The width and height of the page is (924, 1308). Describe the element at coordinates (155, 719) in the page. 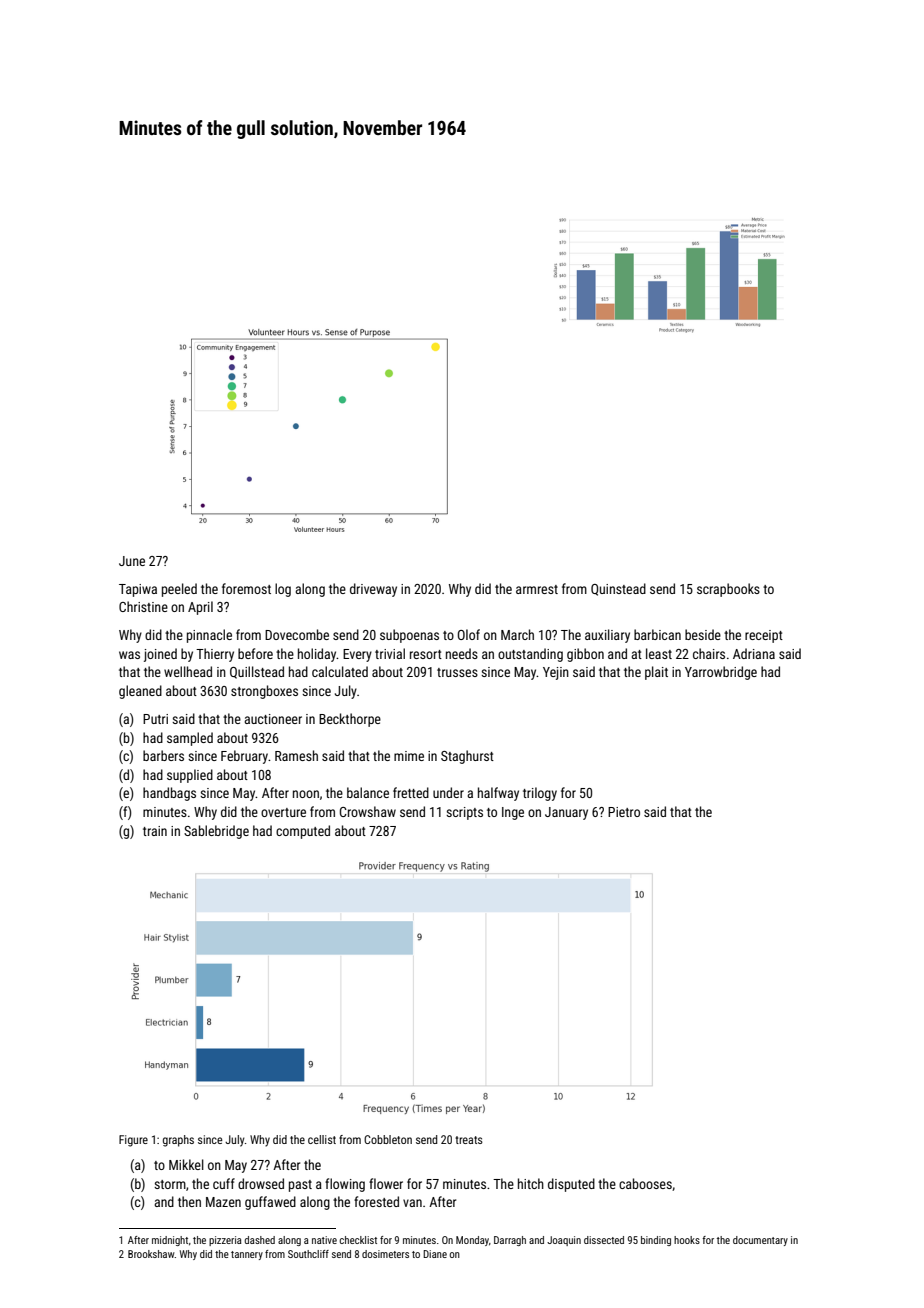

I see `Putri` at that location.
